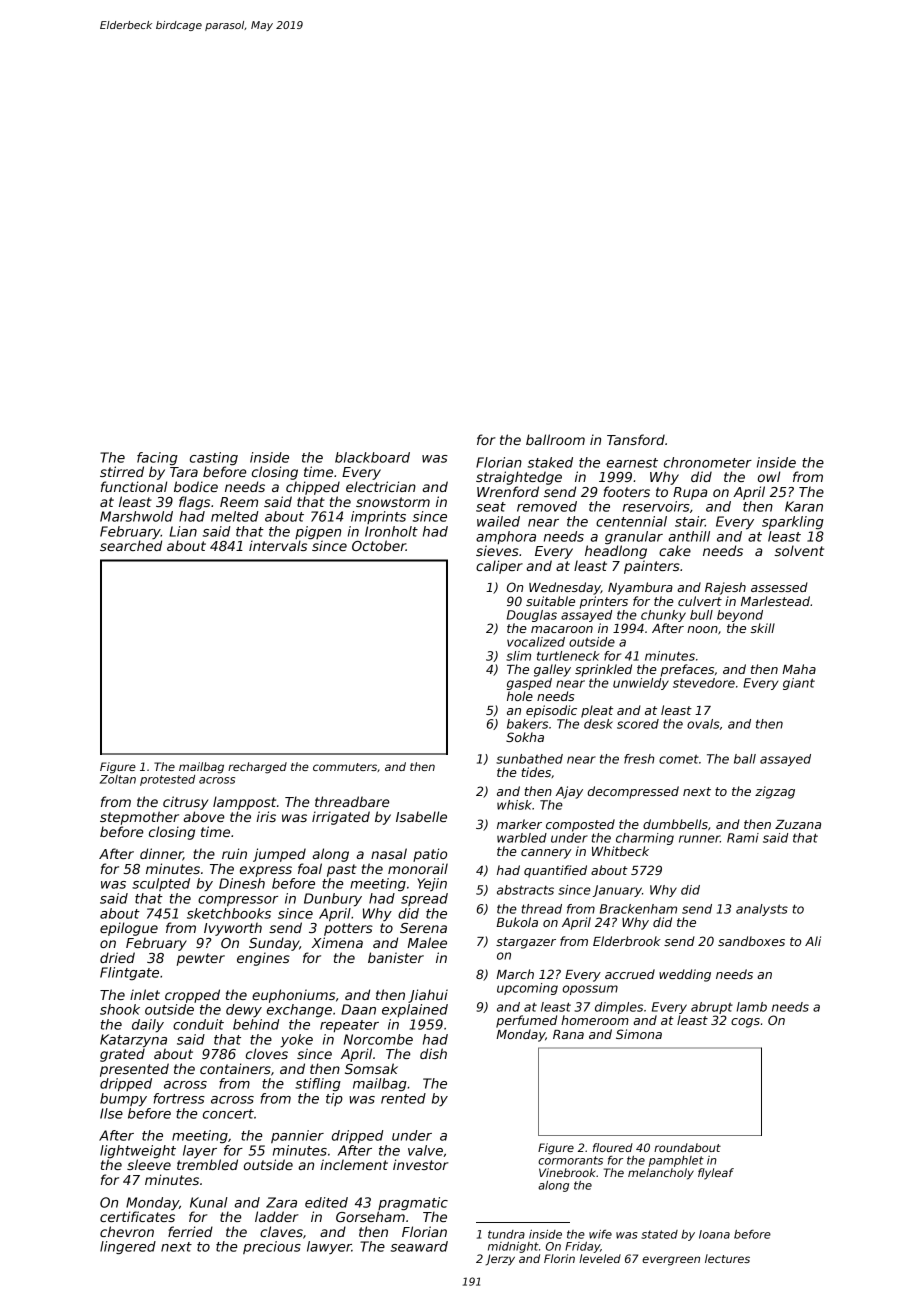  What do you see at coordinates (278, 545) in the page?
I see `intervals` at bounding box center [278, 545].
